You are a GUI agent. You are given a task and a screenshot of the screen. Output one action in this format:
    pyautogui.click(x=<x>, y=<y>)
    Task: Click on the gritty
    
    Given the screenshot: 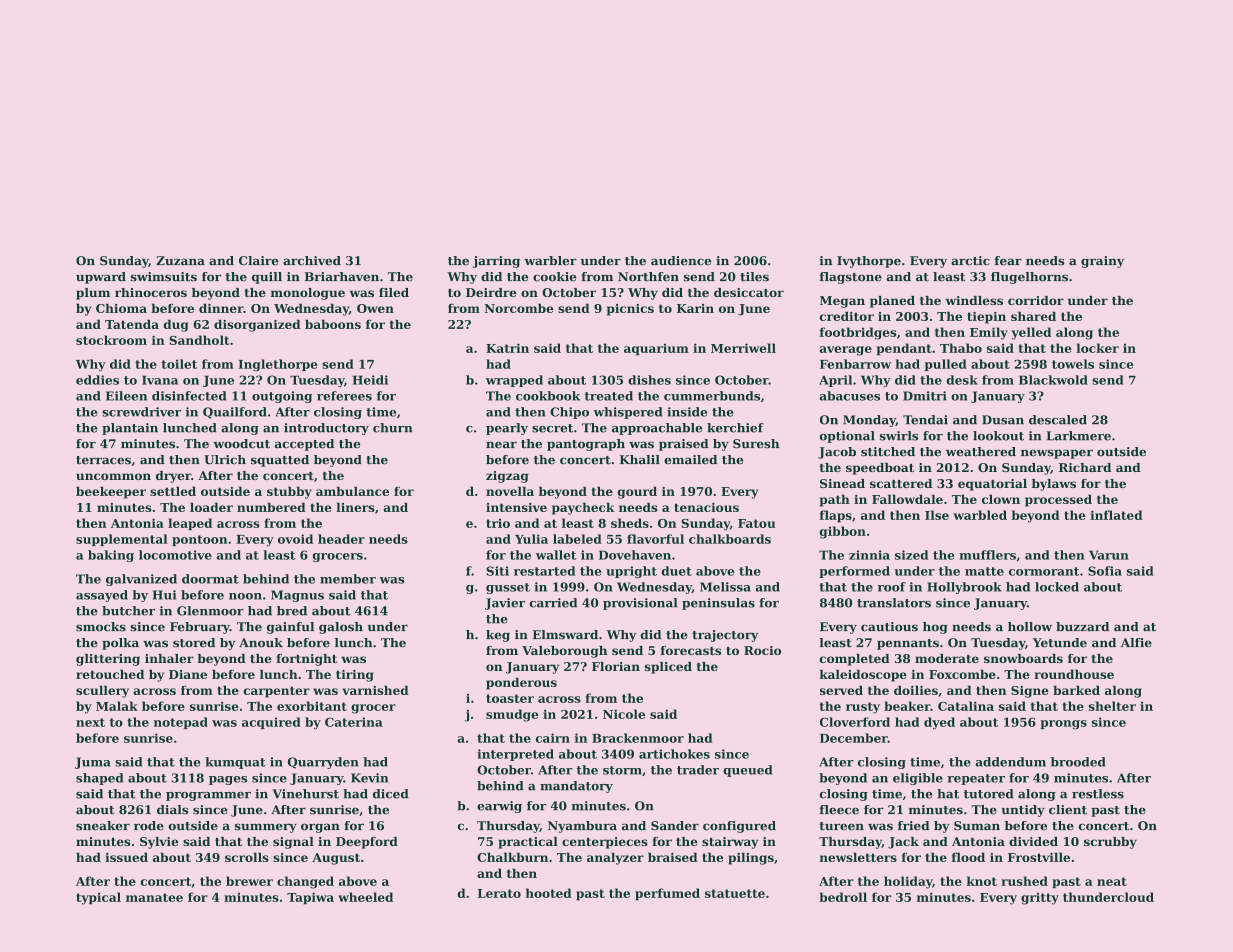 What is the action you would take?
    pyautogui.click(x=1040, y=899)
